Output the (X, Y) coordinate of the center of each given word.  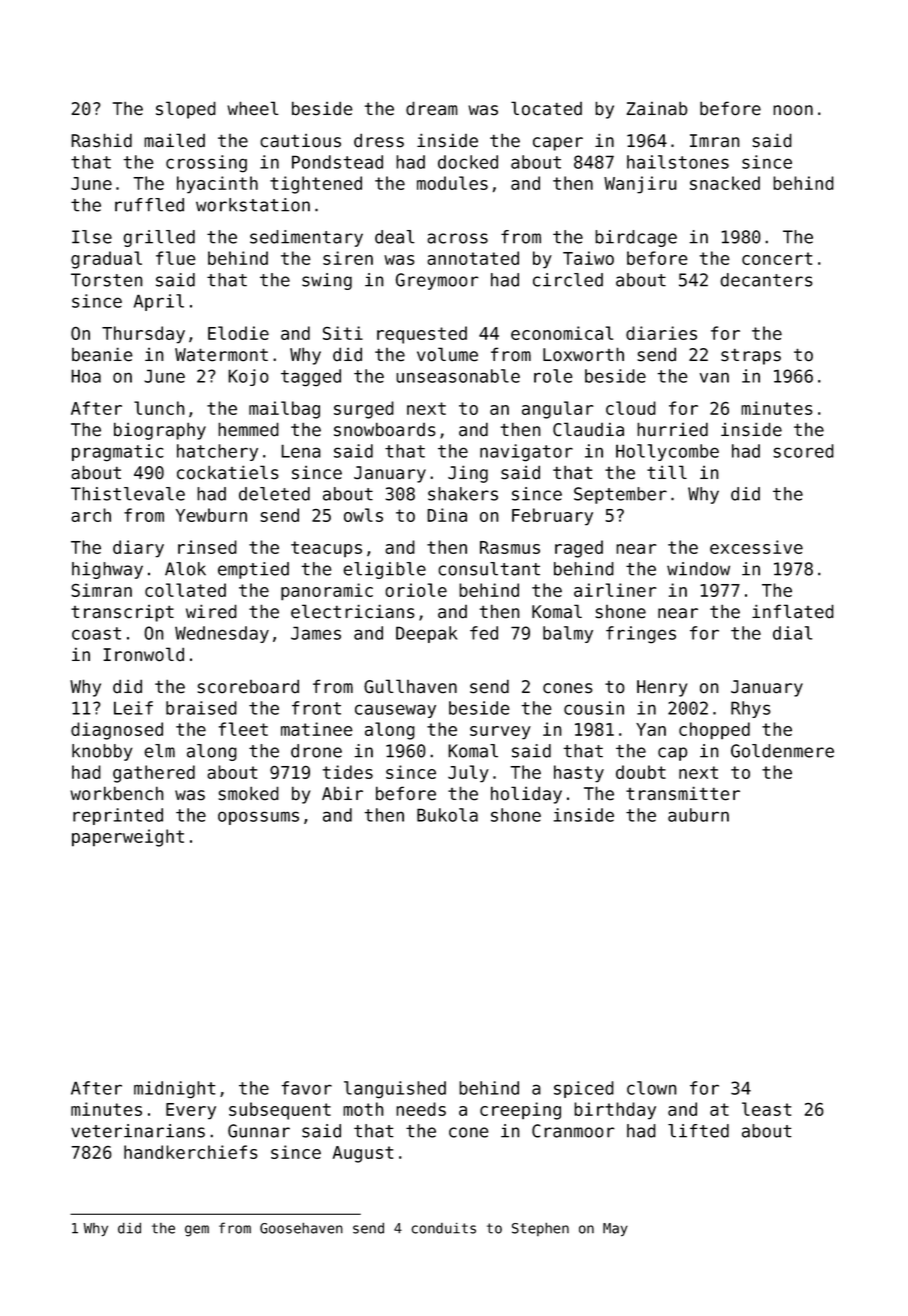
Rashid (101, 140)
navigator (526, 453)
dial (792, 633)
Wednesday (222, 634)
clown (652, 1088)
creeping (520, 1111)
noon (793, 110)
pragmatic (118, 453)
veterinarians (138, 1131)
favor (306, 1088)
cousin (594, 708)
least (766, 1109)
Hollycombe (667, 452)
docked (468, 162)
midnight (175, 1090)
